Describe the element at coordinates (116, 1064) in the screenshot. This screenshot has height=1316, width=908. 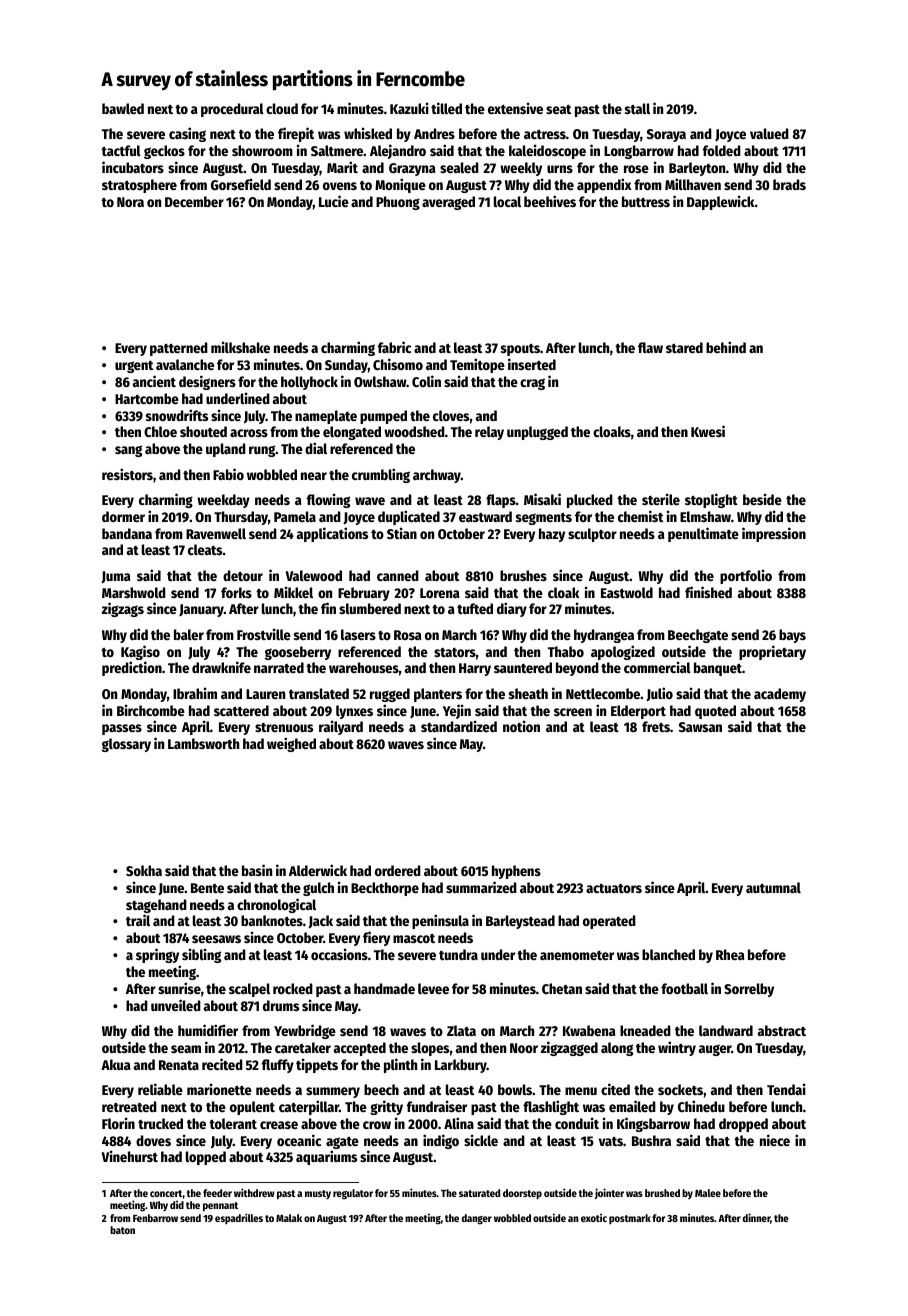
I see `Akua` at that location.
